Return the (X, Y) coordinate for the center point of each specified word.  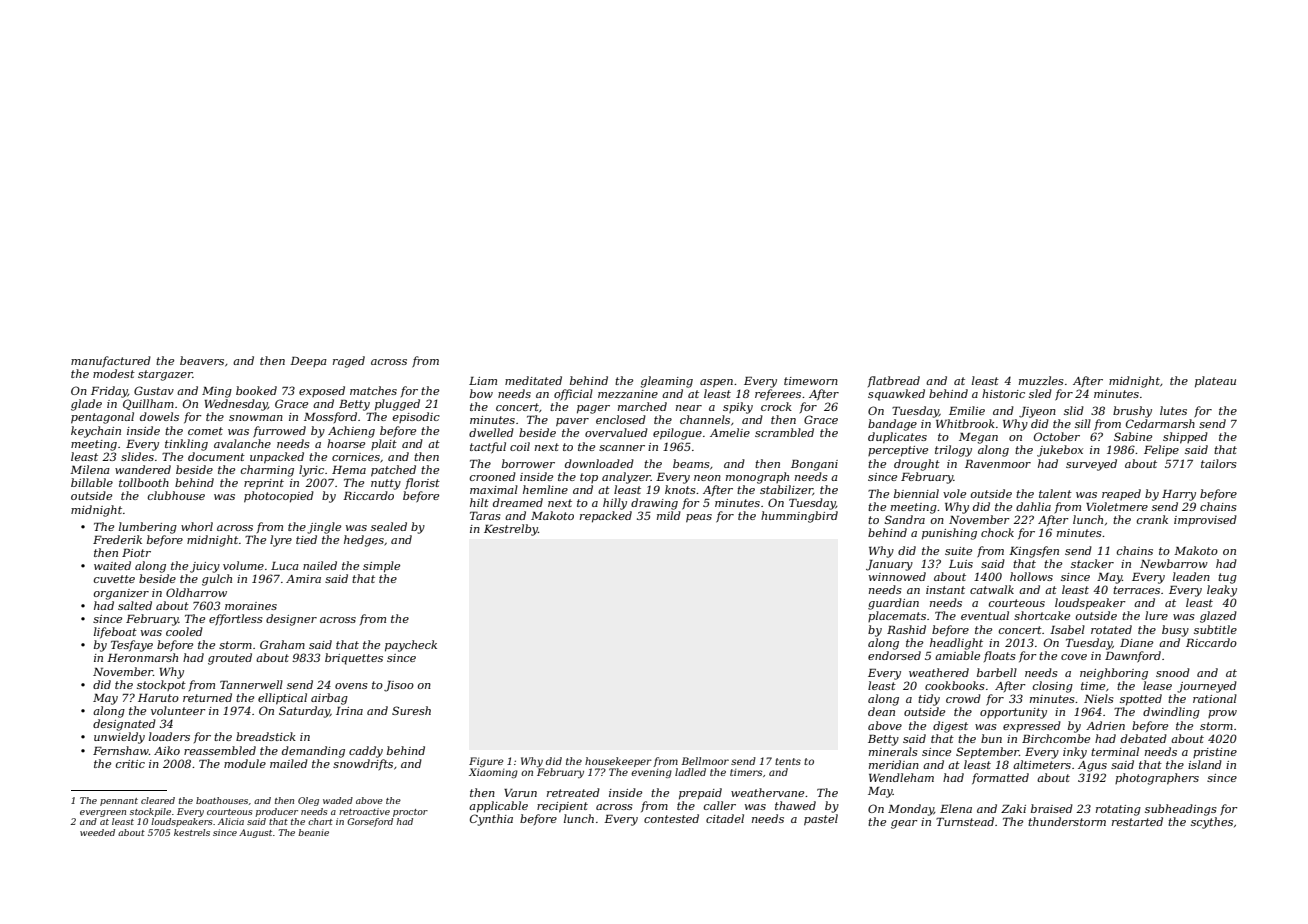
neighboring (1114, 674)
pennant (119, 802)
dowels (159, 416)
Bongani (814, 465)
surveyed (1091, 465)
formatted (1000, 778)
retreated (573, 792)
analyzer (626, 478)
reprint (264, 484)
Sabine (1133, 436)
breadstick (266, 736)
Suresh (411, 710)
